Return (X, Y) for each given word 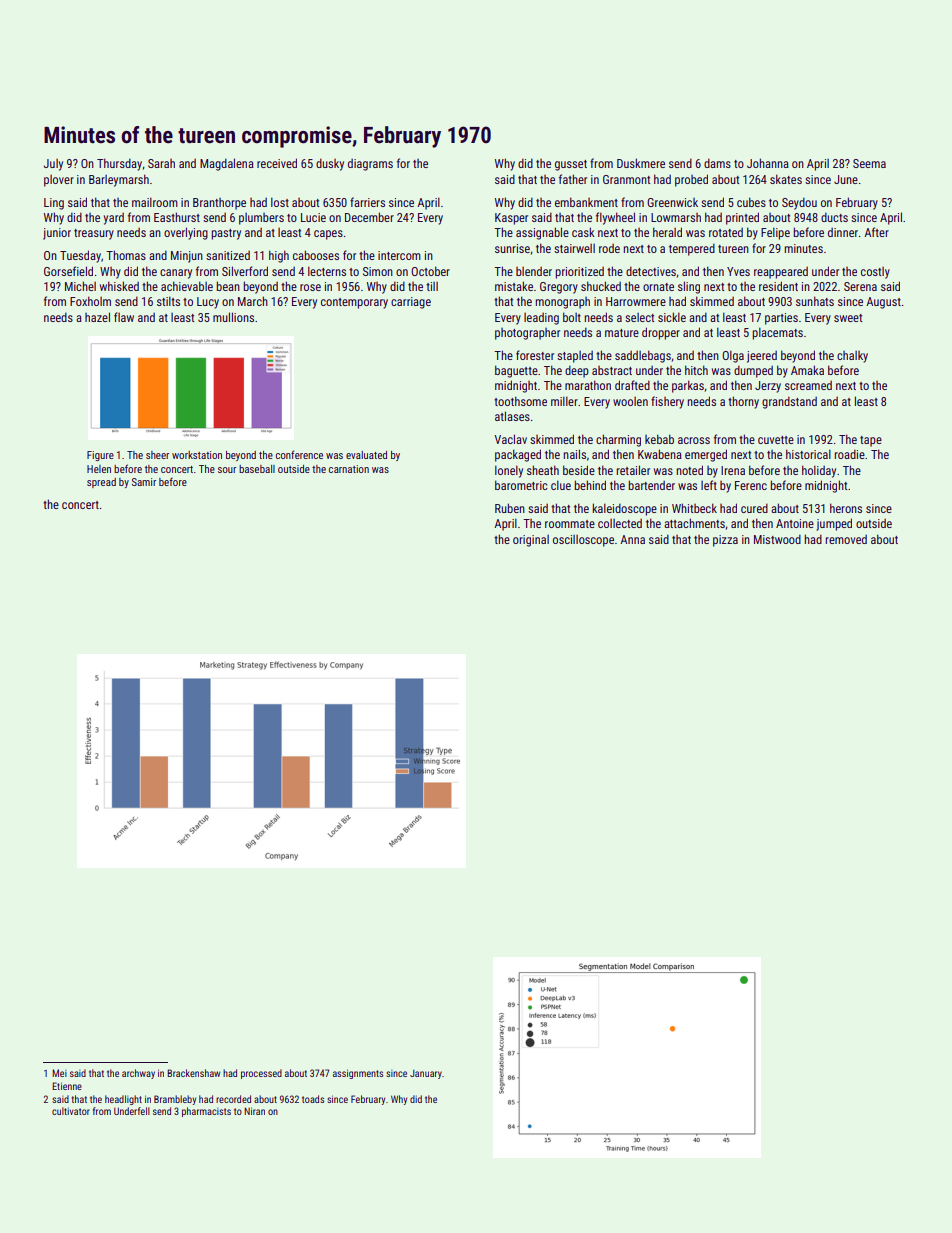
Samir (144, 482)
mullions (233, 317)
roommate (570, 524)
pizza (725, 541)
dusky (330, 164)
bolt (572, 317)
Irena (733, 470)
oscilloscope (583, 540)
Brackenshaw (193, 1073)
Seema (869, 163)
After (876, 232)
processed (261, 1074)
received (277, 163)
